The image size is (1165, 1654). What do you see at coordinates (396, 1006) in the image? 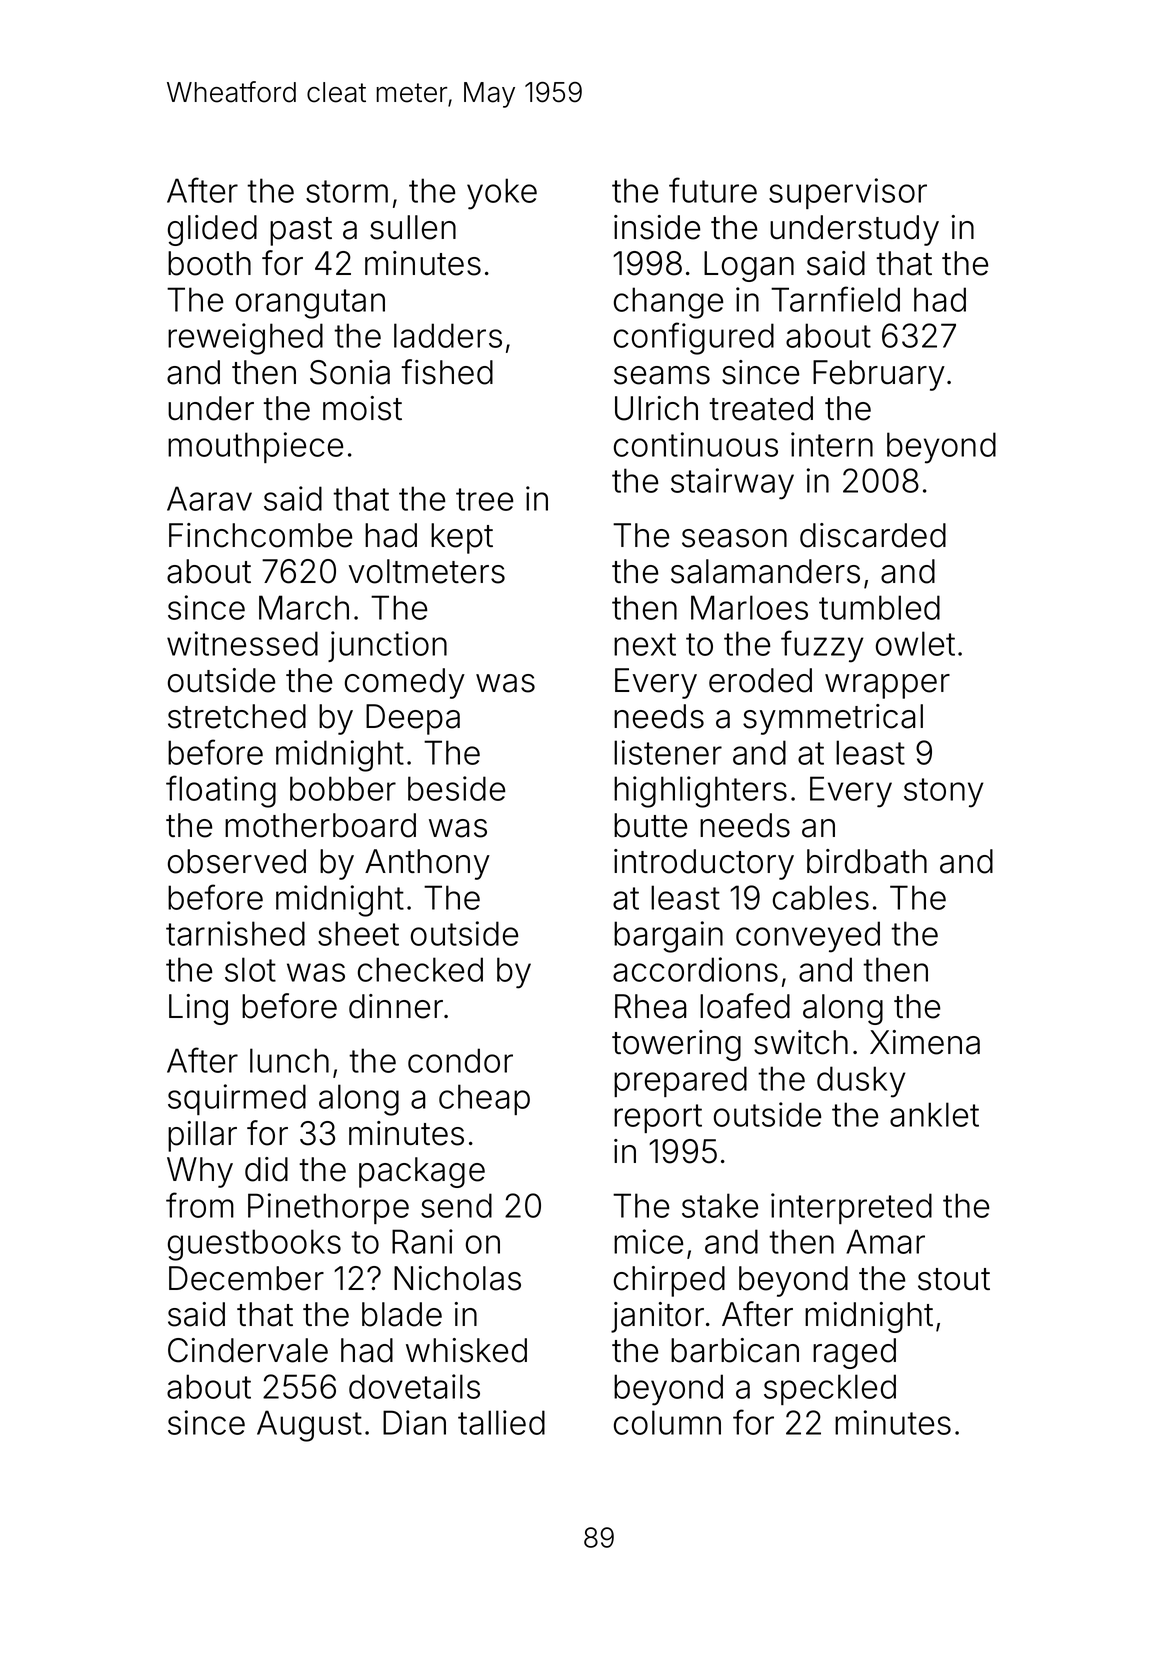
I see `dinner` at bounding box center [396, 1006].
